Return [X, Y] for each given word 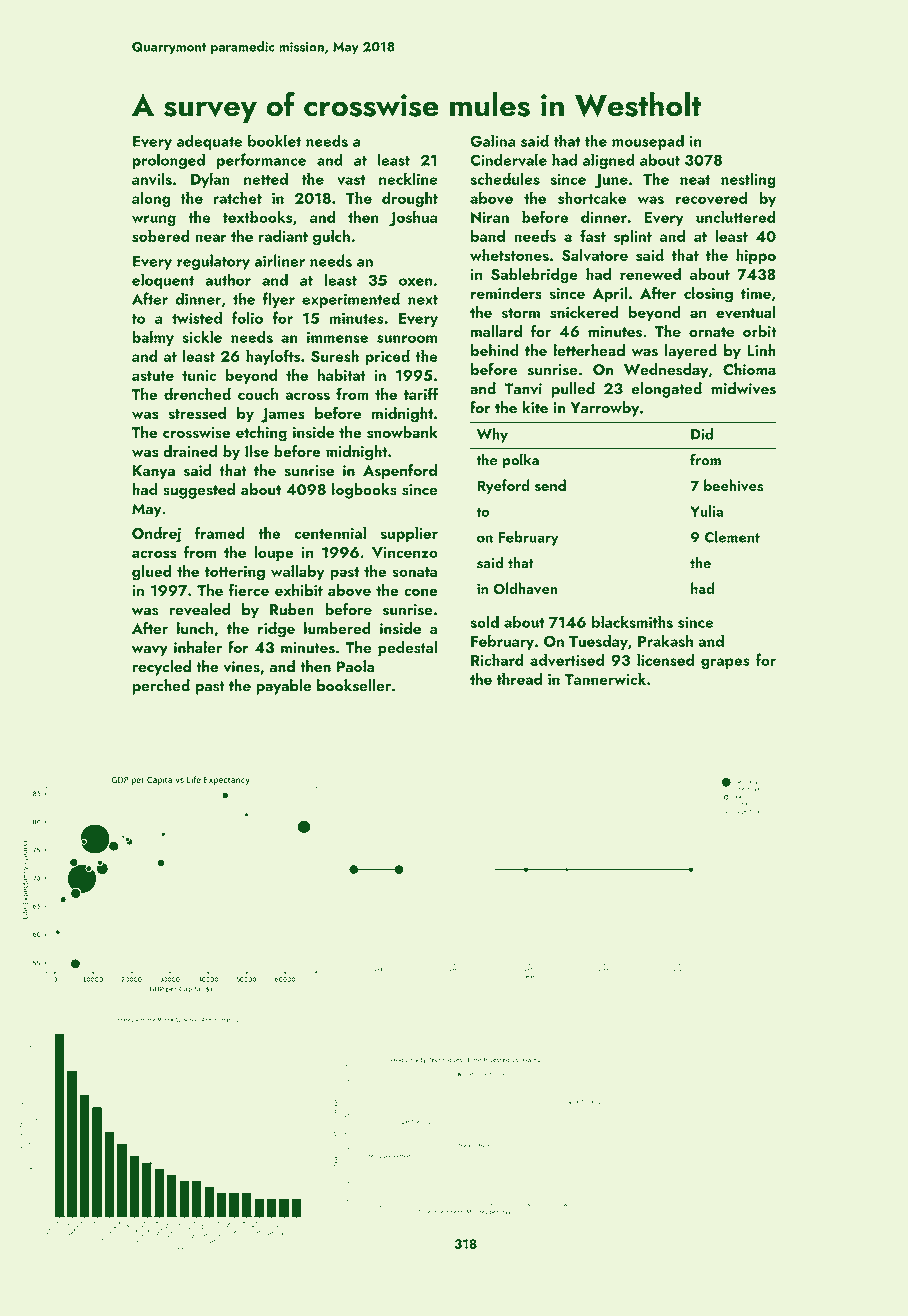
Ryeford [503, 486]
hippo [756, 257]
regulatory [213, 262]
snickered [584, 312]
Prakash [665, 640]
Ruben [292, 609]
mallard [496, 331]
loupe [273, 554]
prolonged [168, 161]
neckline [408, 178]
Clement [732, 537]
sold [484, 621]
